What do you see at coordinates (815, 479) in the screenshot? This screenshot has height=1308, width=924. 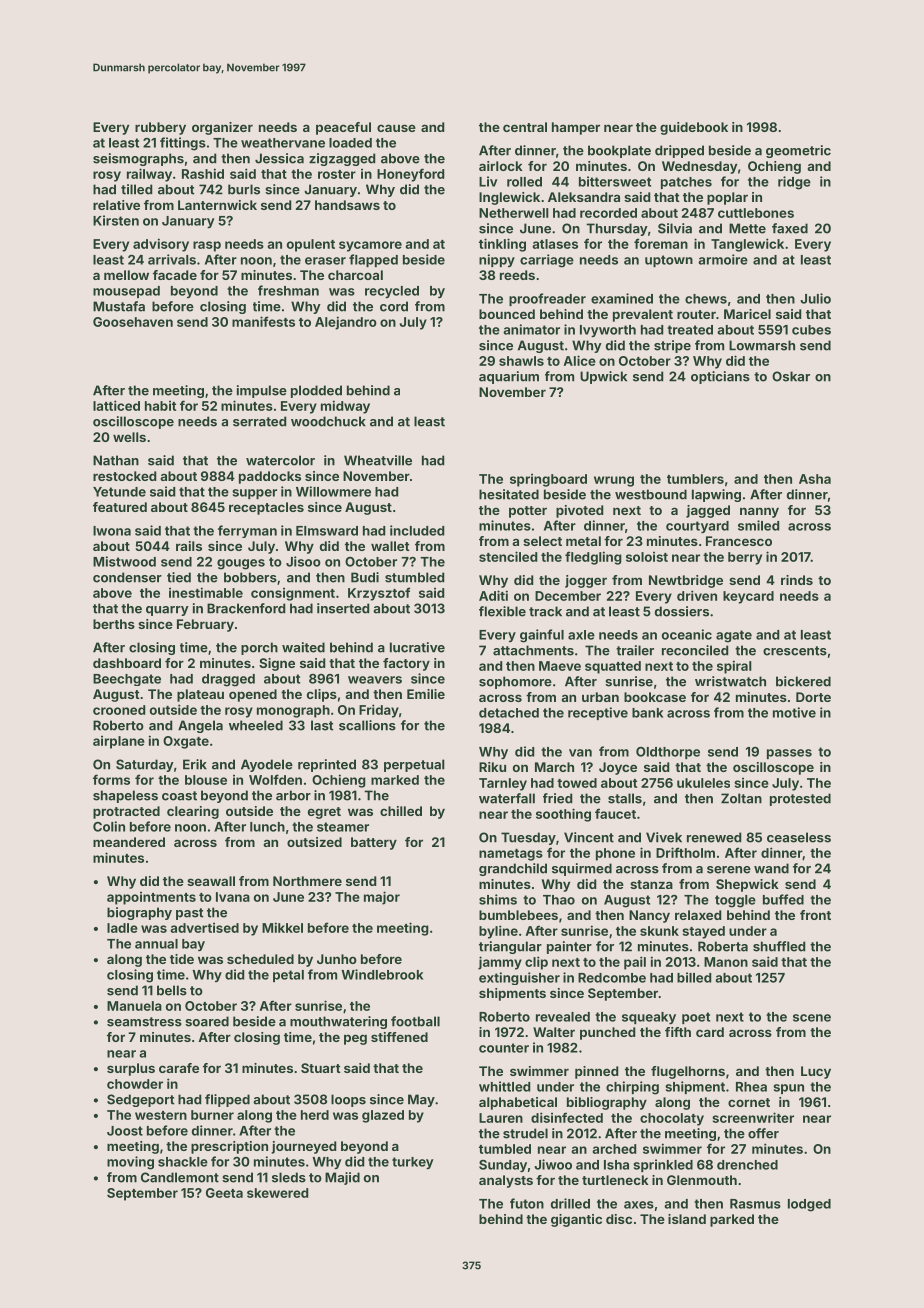 I see `Asha` at bounding box center [815, 479].
